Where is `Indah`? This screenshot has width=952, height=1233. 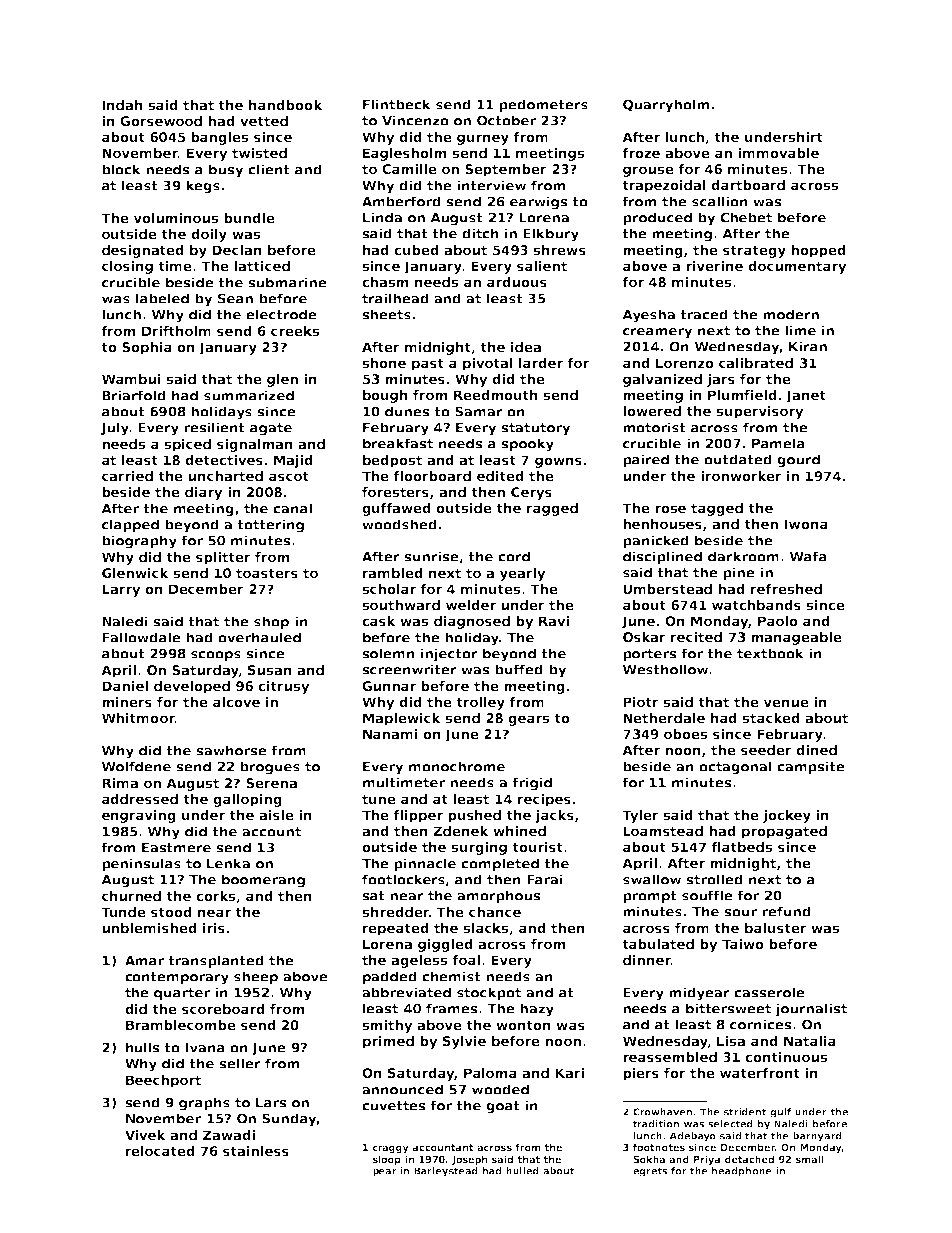 Indah is located at coordinates (122, 105).
